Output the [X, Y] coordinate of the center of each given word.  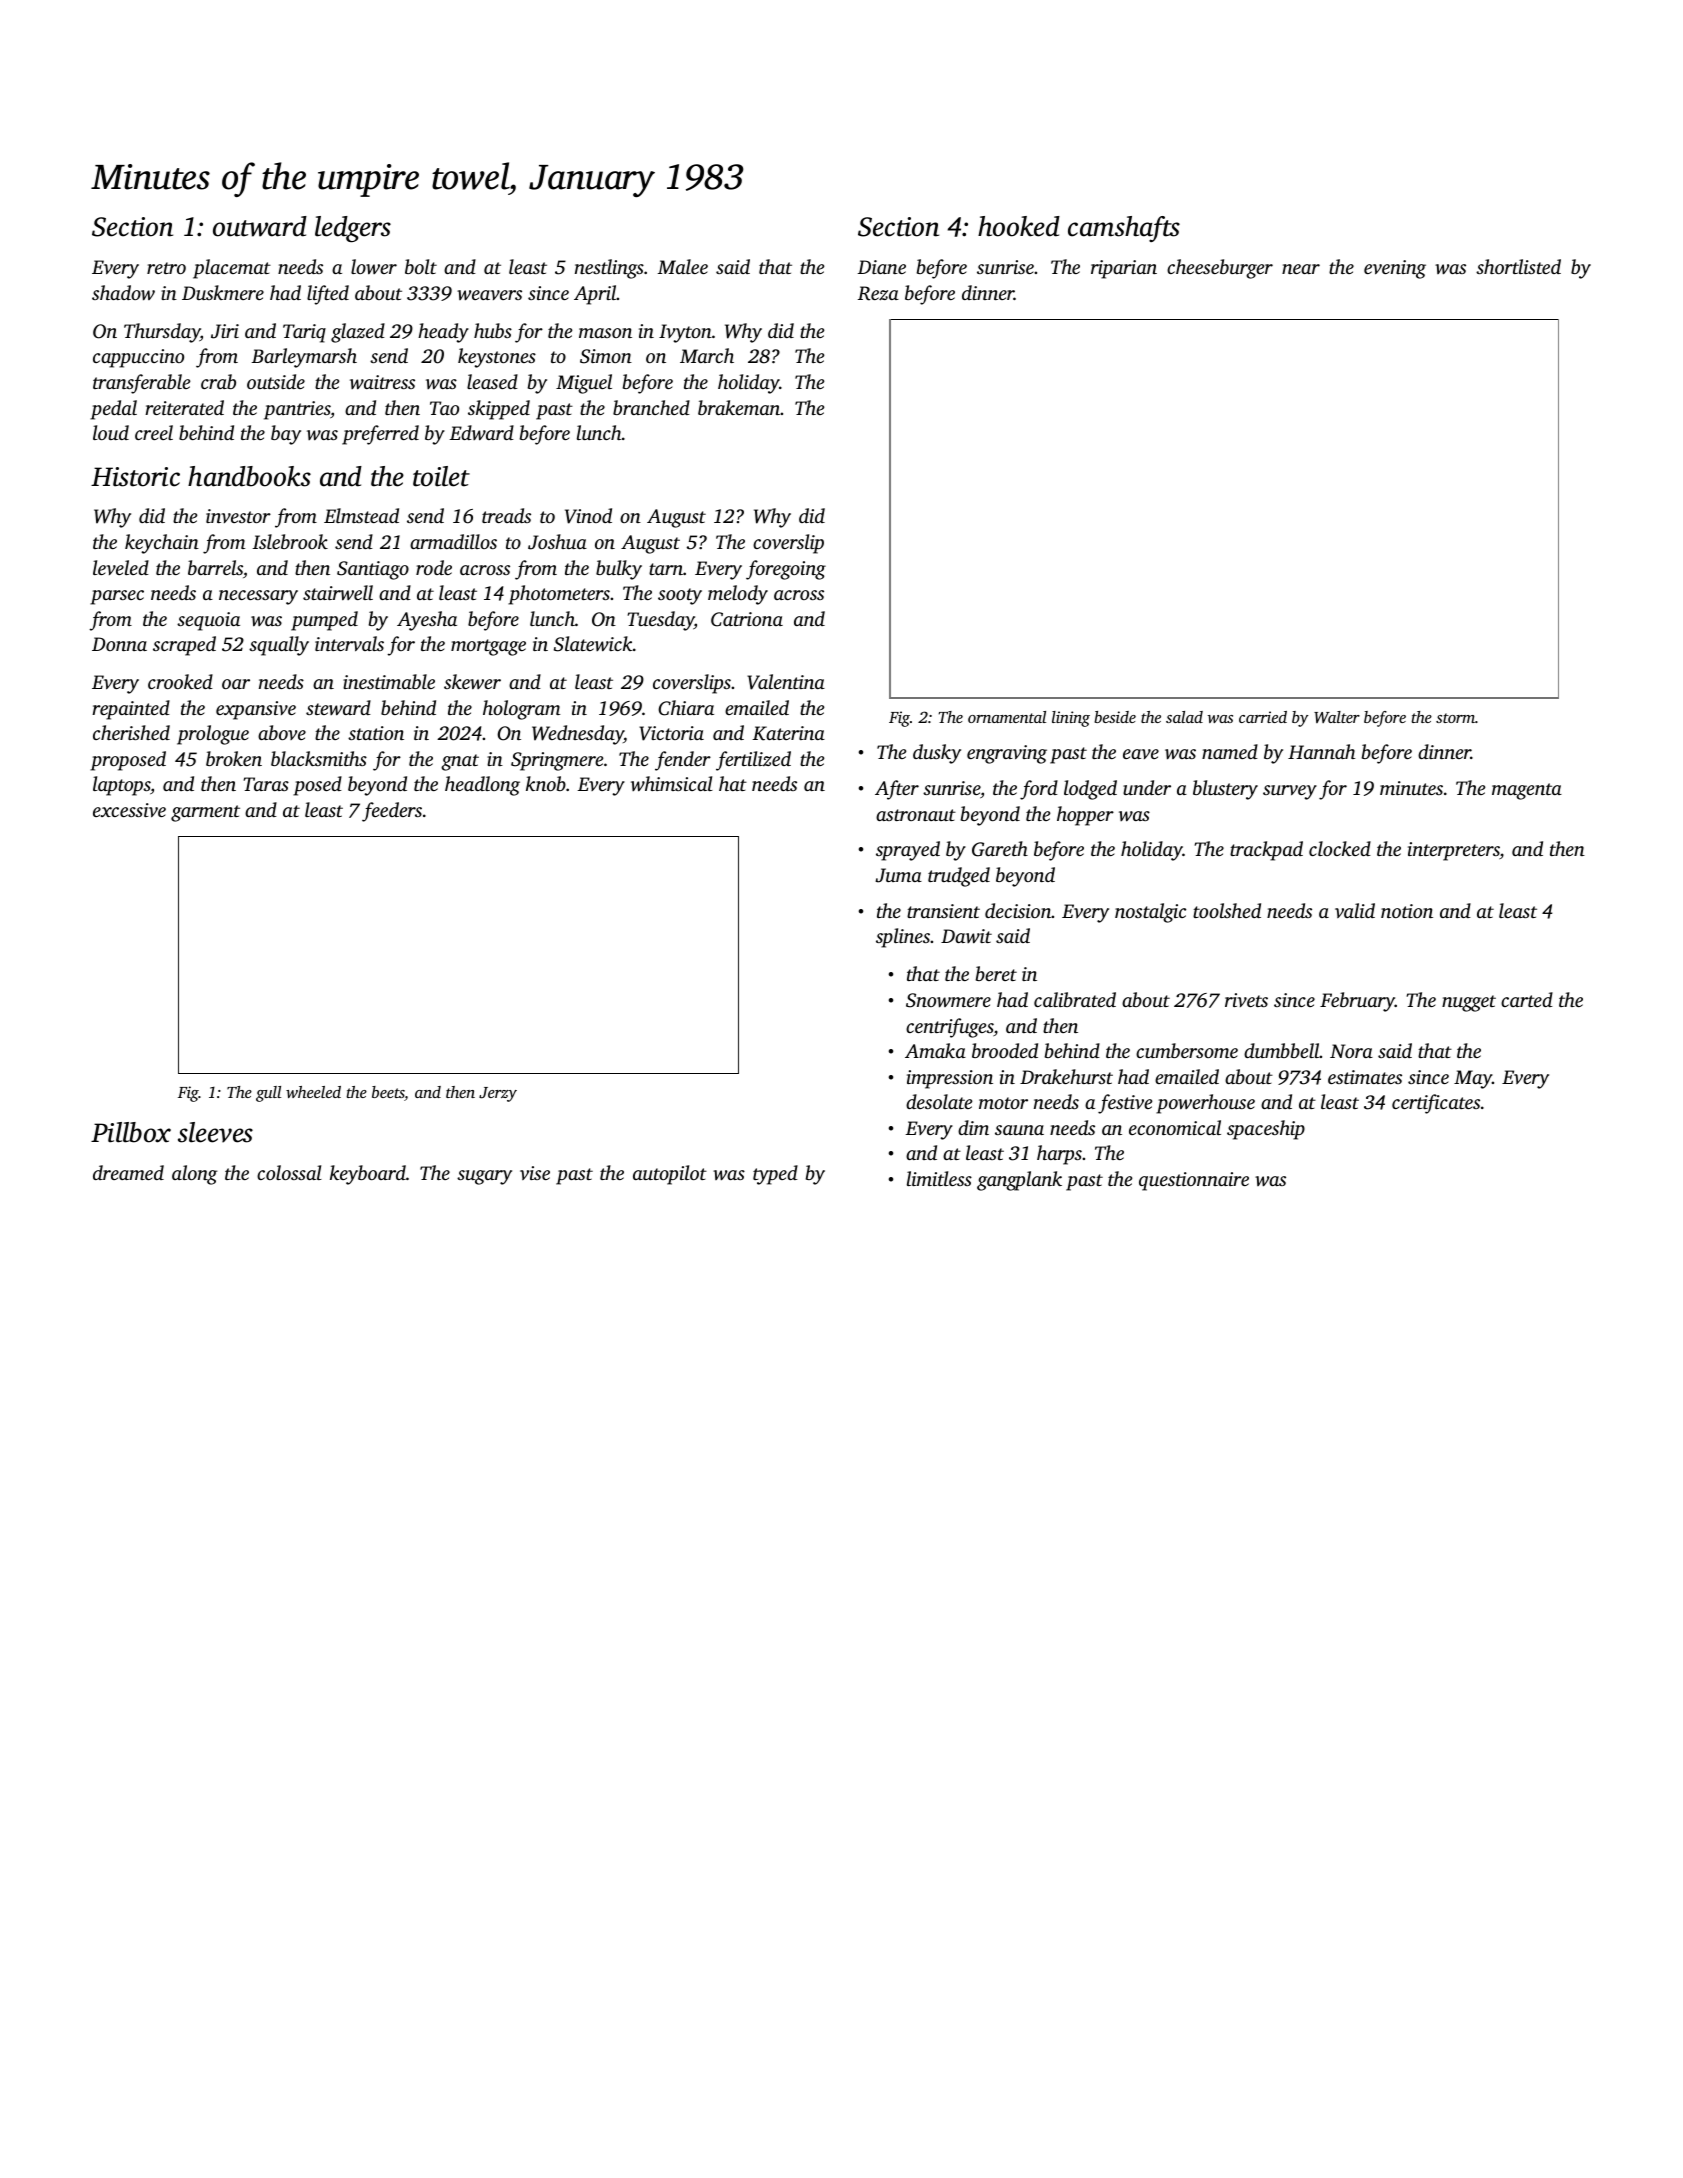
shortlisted [1518, 266]
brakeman [739, 407]
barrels [215, 567]
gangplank [1019, 1181]
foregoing [786, 570]
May [1473, 1079]
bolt [421, 266]
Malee [683, 266]
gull [268, 1094]
